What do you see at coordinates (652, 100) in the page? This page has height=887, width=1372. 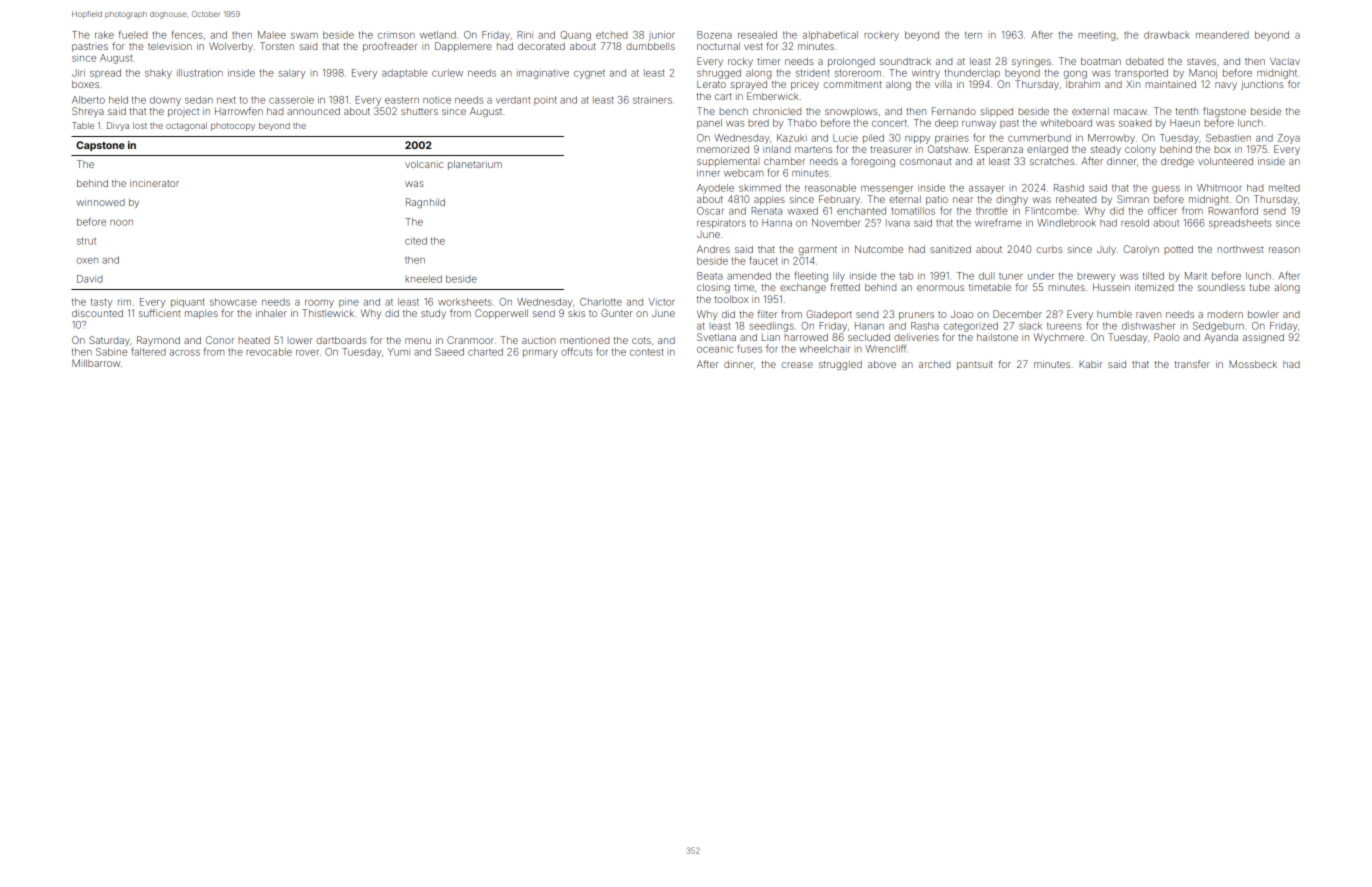 I see `strainers` at bounding box center [652, 100].
